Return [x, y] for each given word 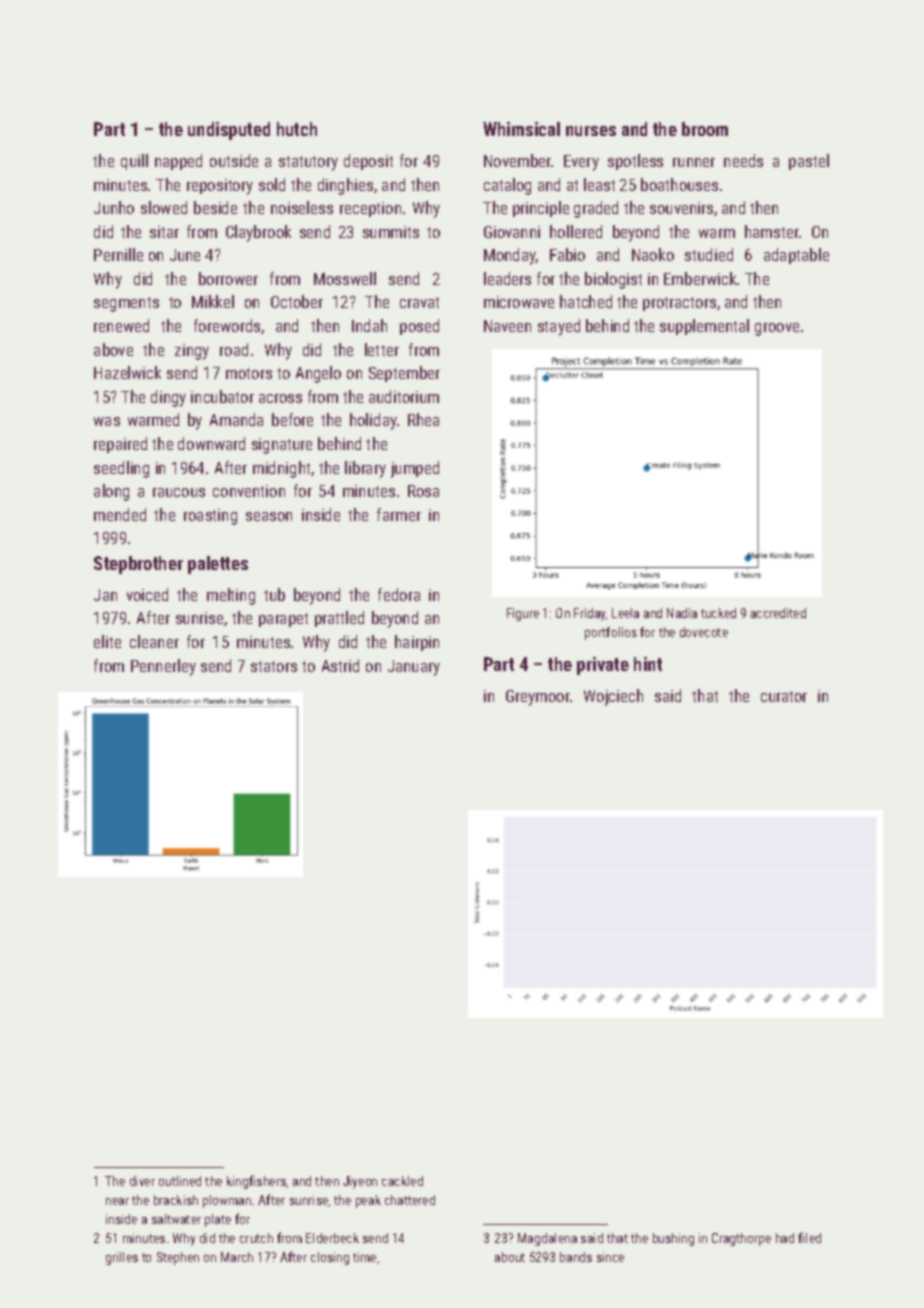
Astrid [340, 665]
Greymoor [538, 698]
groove [777, 329]
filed [809, 1237]
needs [743, 160]
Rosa [423, 491]
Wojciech [613, 697]
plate [218, 1220]
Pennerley [163, 667]
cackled [402, 1181]
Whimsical [521, 129]
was [107, 421]
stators [274, 666]
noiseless [302, 207]
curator [784, 696]
